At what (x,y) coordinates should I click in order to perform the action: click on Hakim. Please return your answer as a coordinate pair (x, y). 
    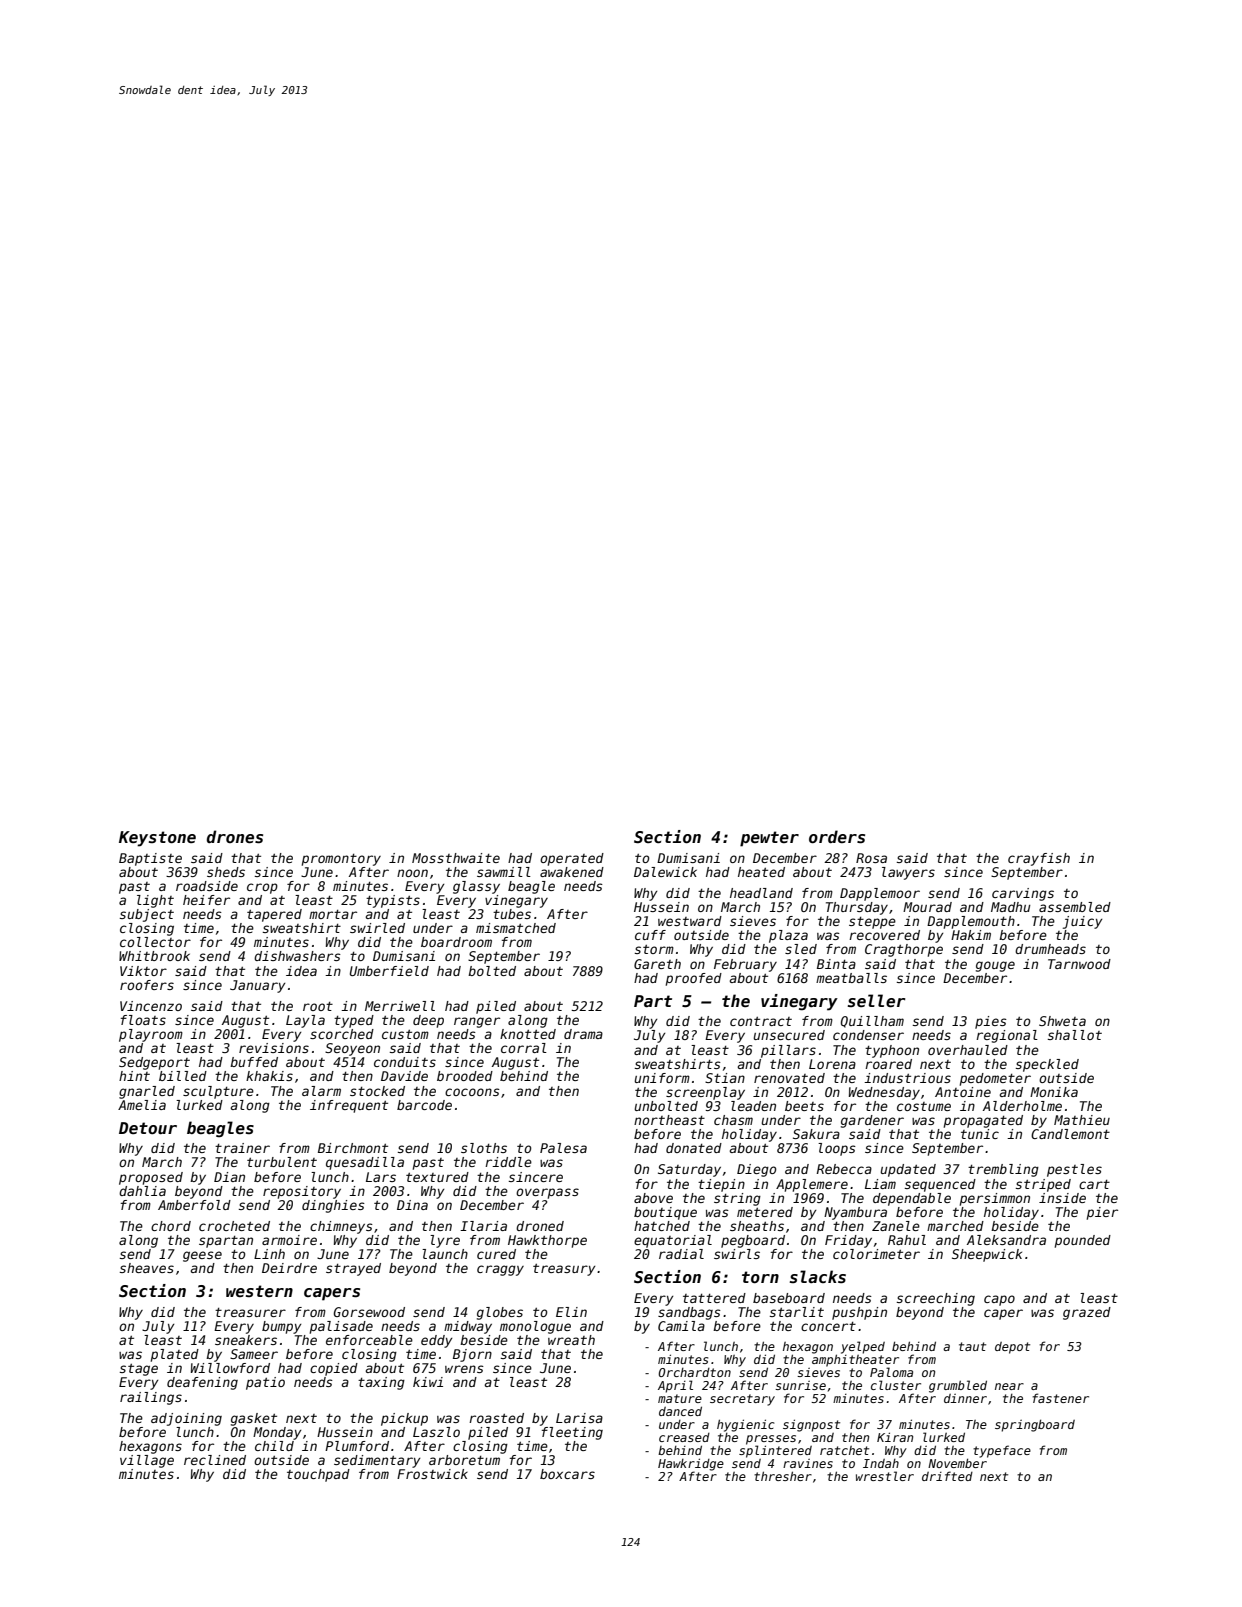
    Looking at the image, I should click on (971, 935).
